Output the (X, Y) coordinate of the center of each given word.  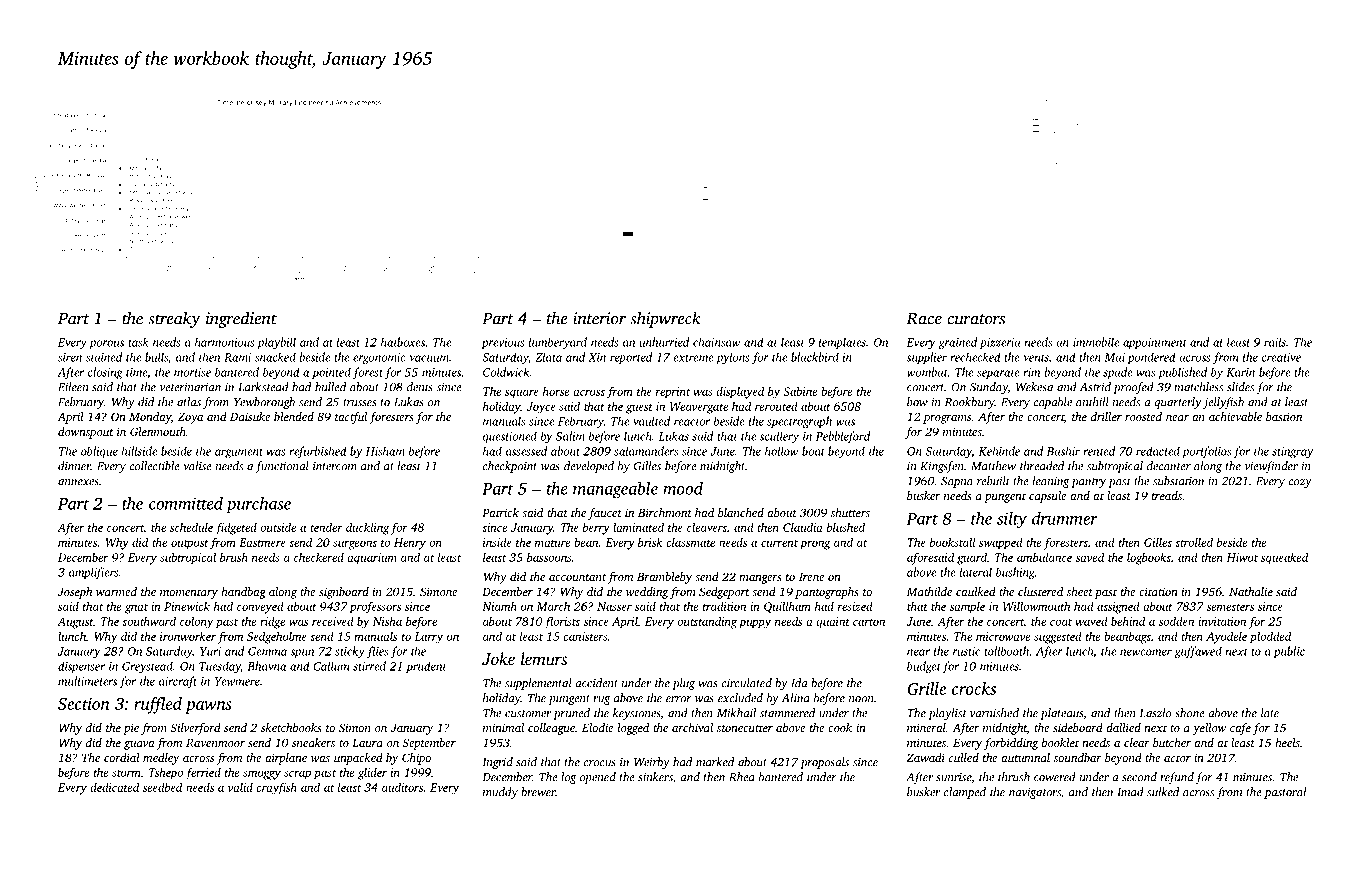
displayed (740, 392)
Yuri (210, 651)
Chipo (416, 759)
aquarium (372, 559)
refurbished (318, 452)
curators (976, 319)
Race (924, 318)
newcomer (1146, 652)
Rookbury (970, 403)
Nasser (614, 606)
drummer (1065, 518)
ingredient (241, 319)
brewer (538, 792)
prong (815, 545)
